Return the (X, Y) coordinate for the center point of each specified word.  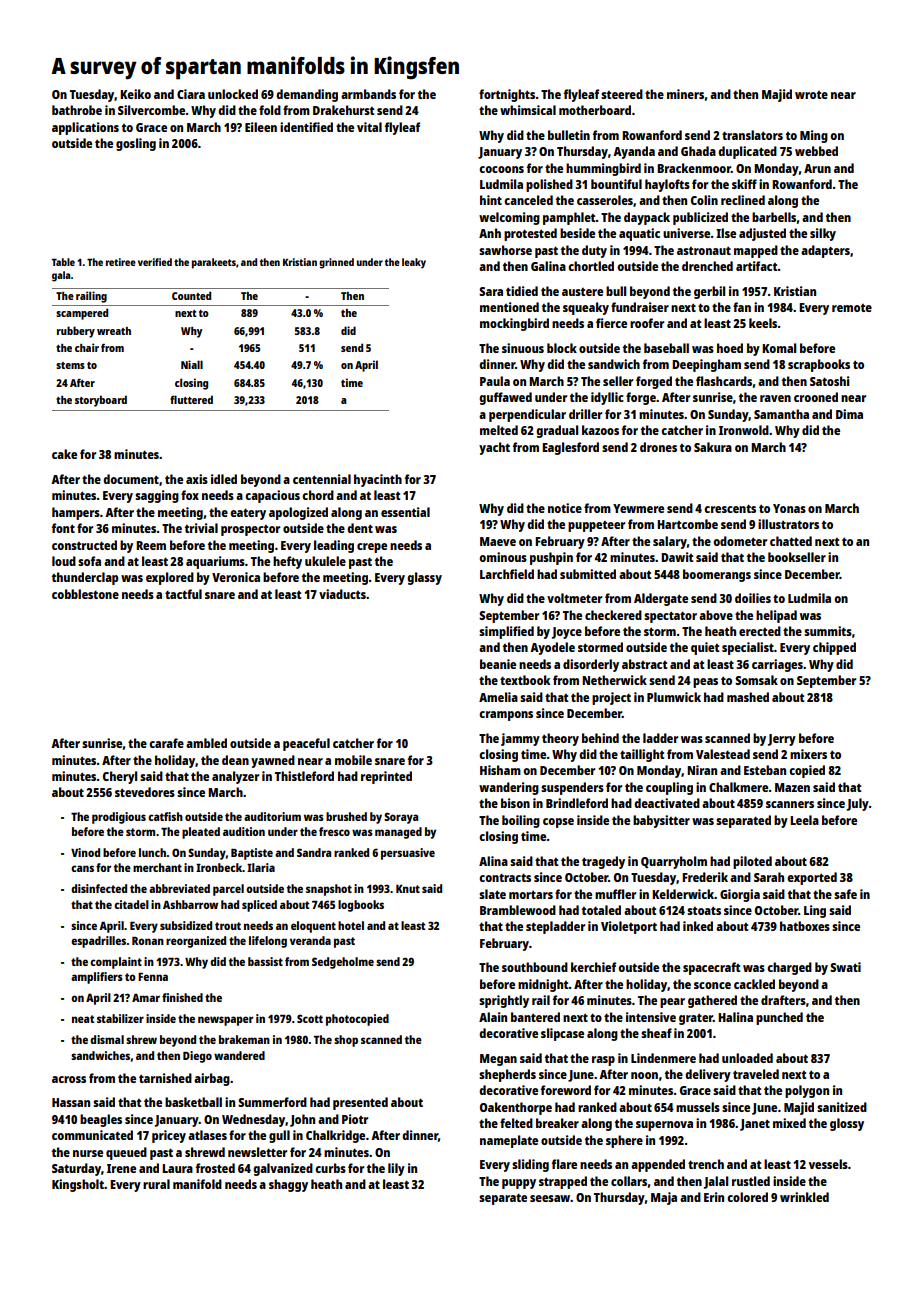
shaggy (288, 1185)
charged (789, 968)
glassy (424, 578)
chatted (791, 541)
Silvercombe (151, 110)
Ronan (148, 940)
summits (828, 631)
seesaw (550, 1198)
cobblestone (85, 594)
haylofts (667, 185)
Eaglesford (570, 448)
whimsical (528, 110)
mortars (531, 894)
